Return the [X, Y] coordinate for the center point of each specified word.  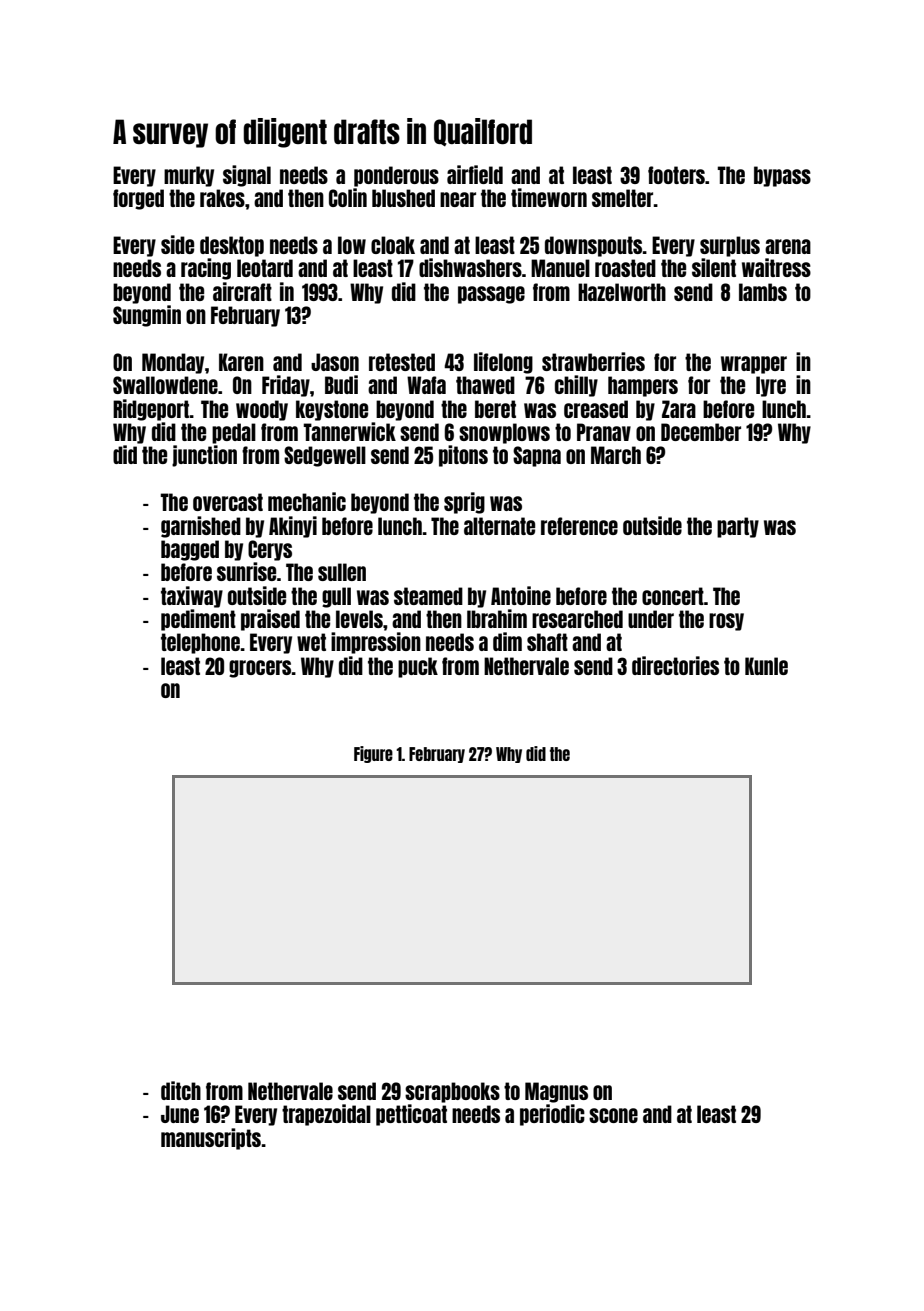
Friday [286, 386]
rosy [726, 622]
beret [495, 409]
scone [613, 1115]
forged [138, 199]
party [738, 527]
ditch [181, 1090]
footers [676, 175]
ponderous [396, 176]
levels [359, 619]
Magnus [556, 1092]
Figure [373, 754]
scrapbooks [452, 1092]
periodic [552, 1115]
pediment [198, 620]
